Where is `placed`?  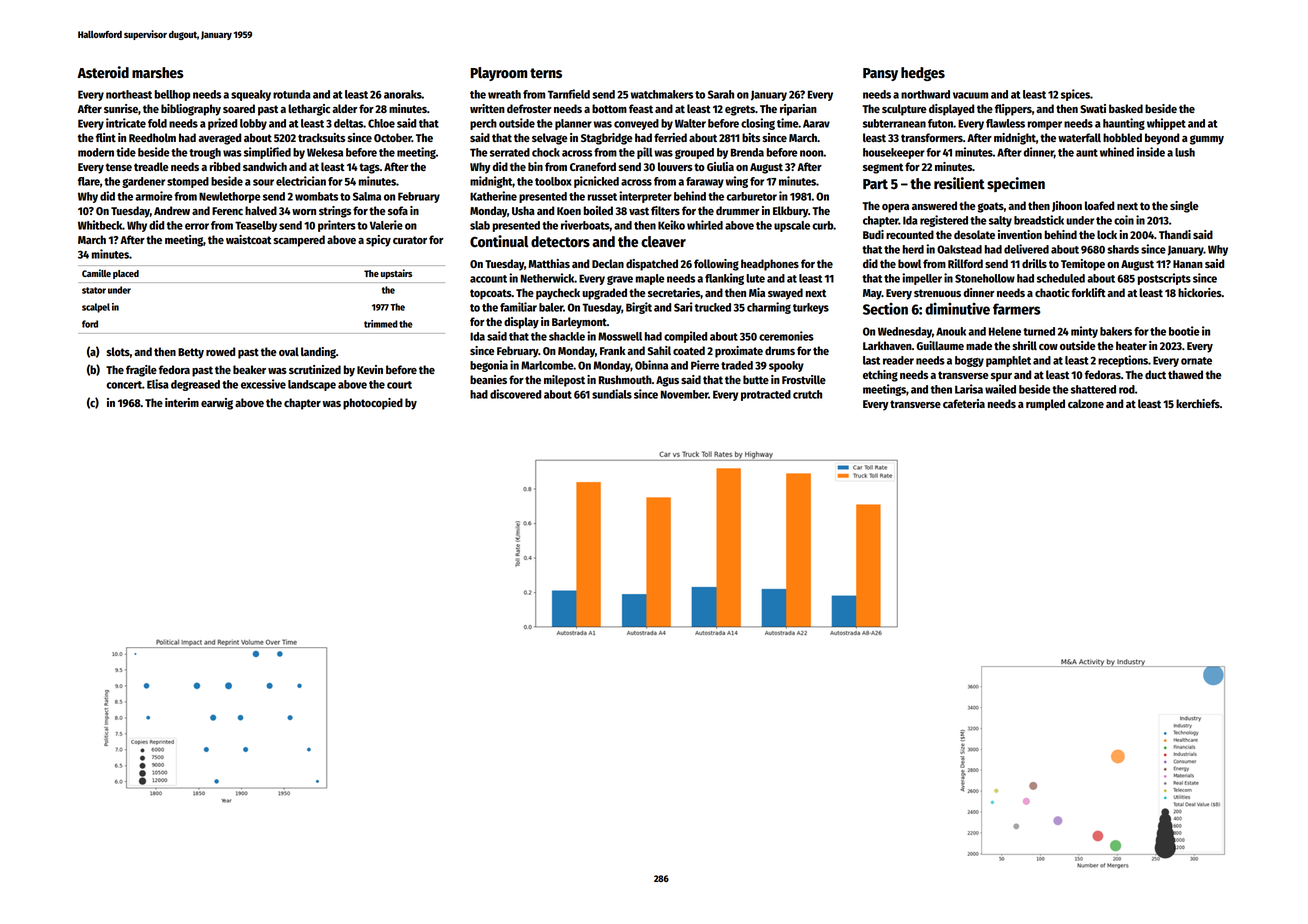
placed is located at coordinates (126, 274).
